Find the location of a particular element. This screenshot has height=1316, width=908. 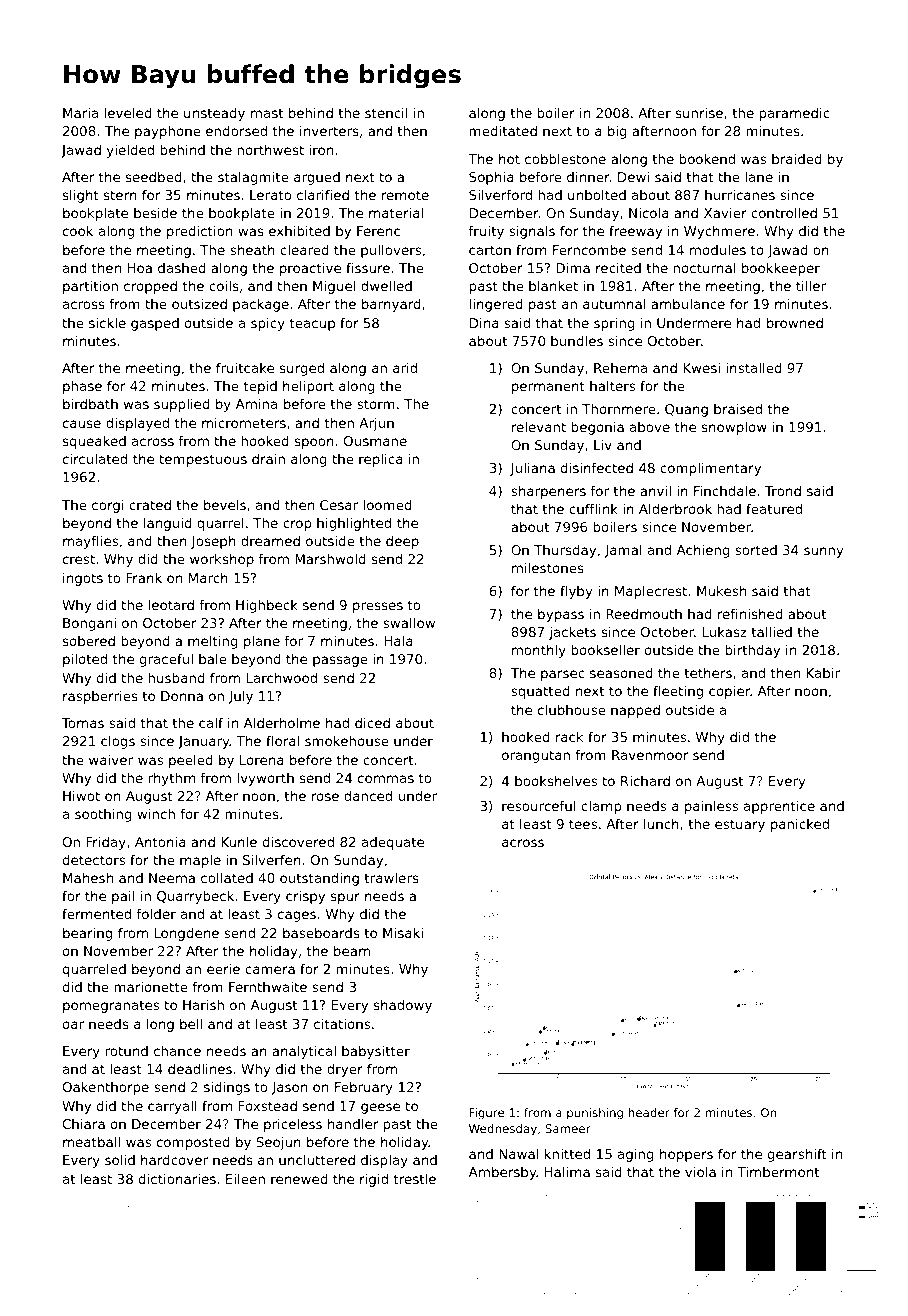

lunch is located at coordinates (661, 824).
